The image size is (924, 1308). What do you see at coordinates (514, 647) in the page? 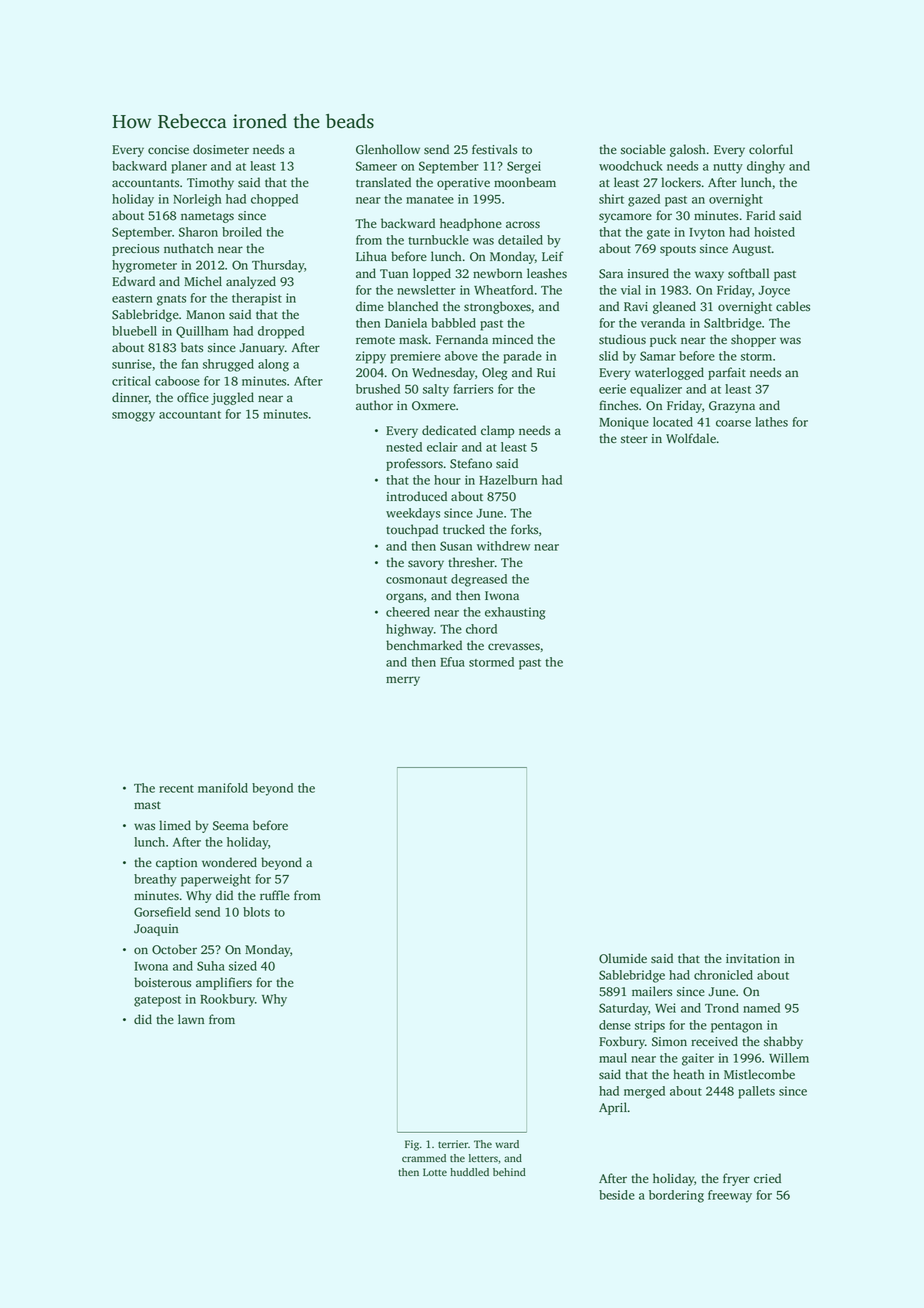
I see `crevasses` at bounding box center [514, 647].
